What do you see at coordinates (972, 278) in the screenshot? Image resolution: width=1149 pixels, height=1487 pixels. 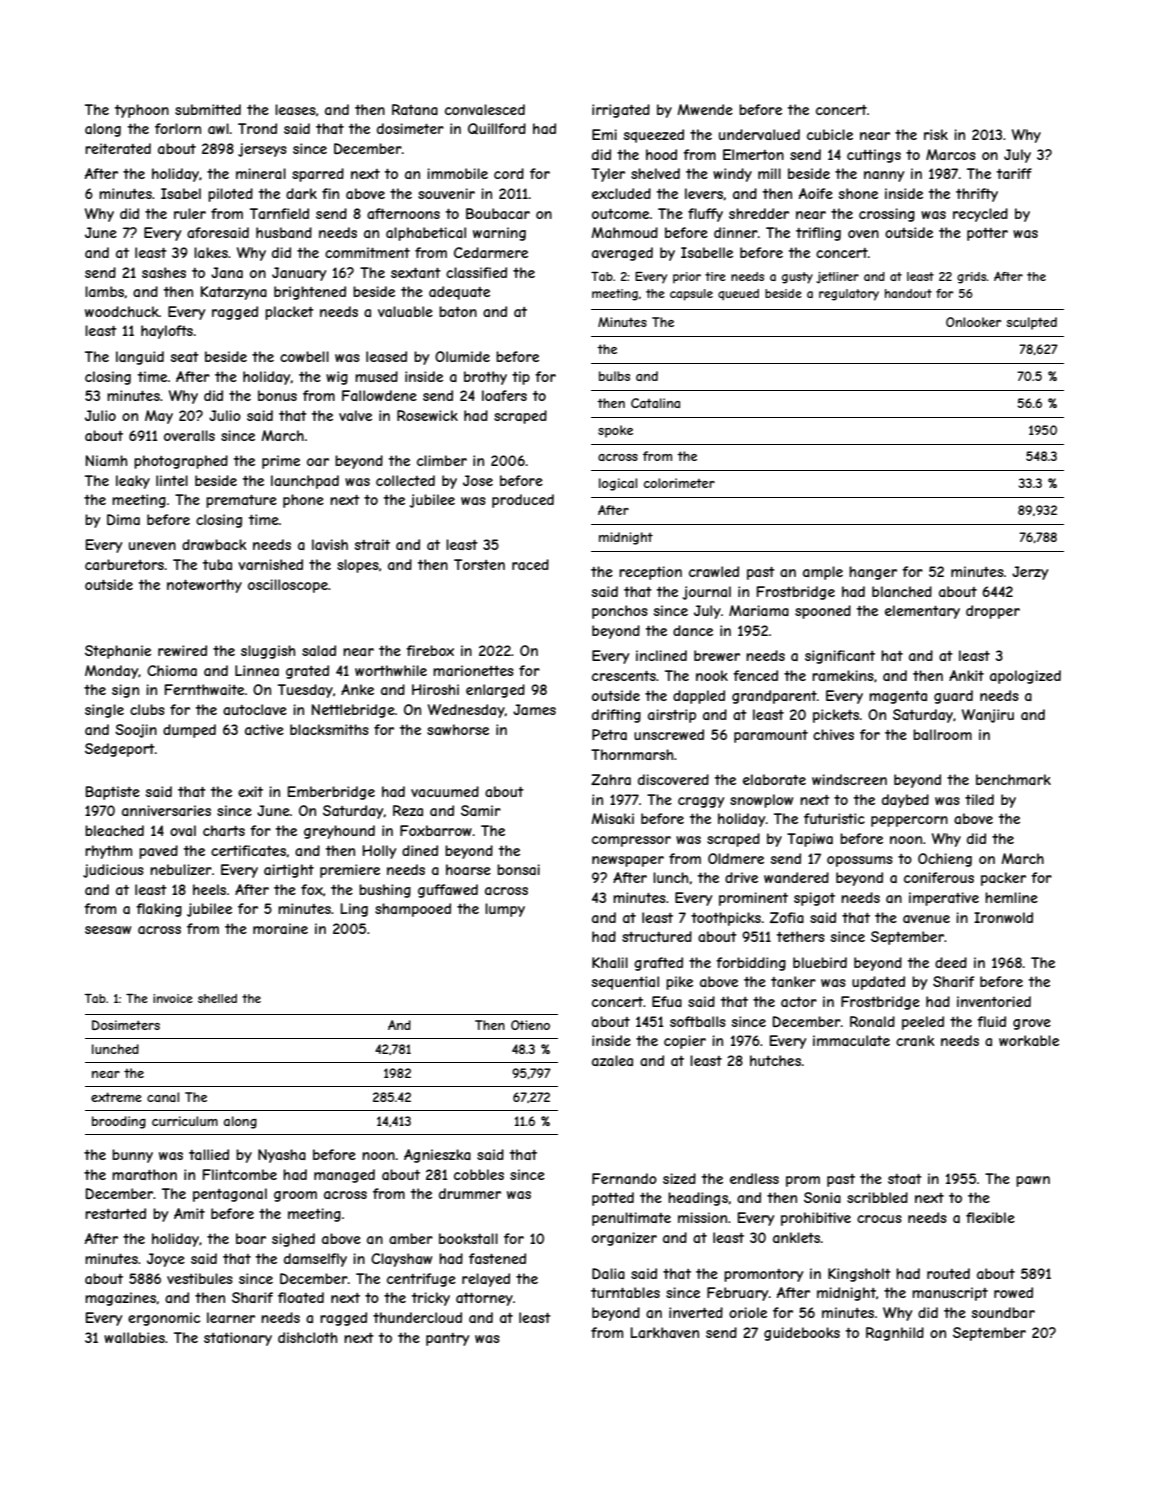 I see `grids` at bounding box center [972, 278].
